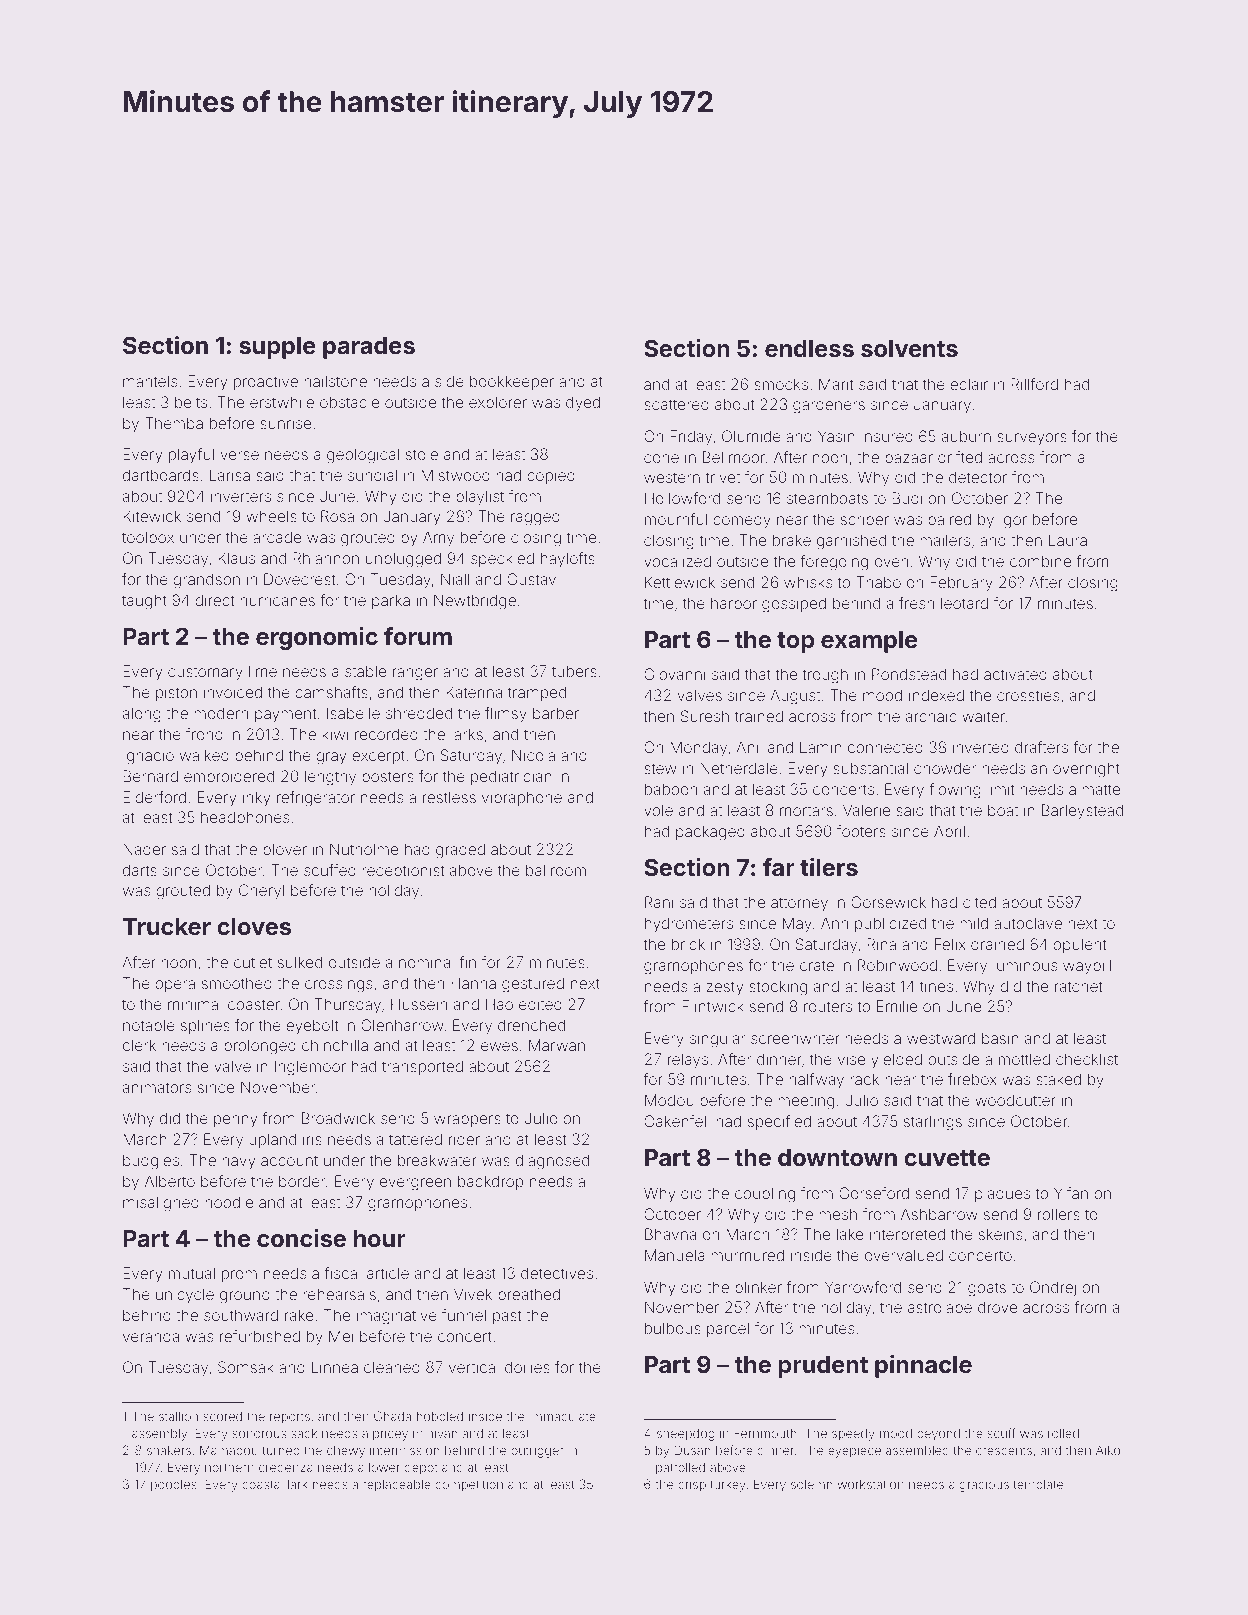 Image resolution: width=1248 pixels, height=1615 pixels. Describe the element at coordinates (139, 1045) in the page. I see `clerk` at that location.
